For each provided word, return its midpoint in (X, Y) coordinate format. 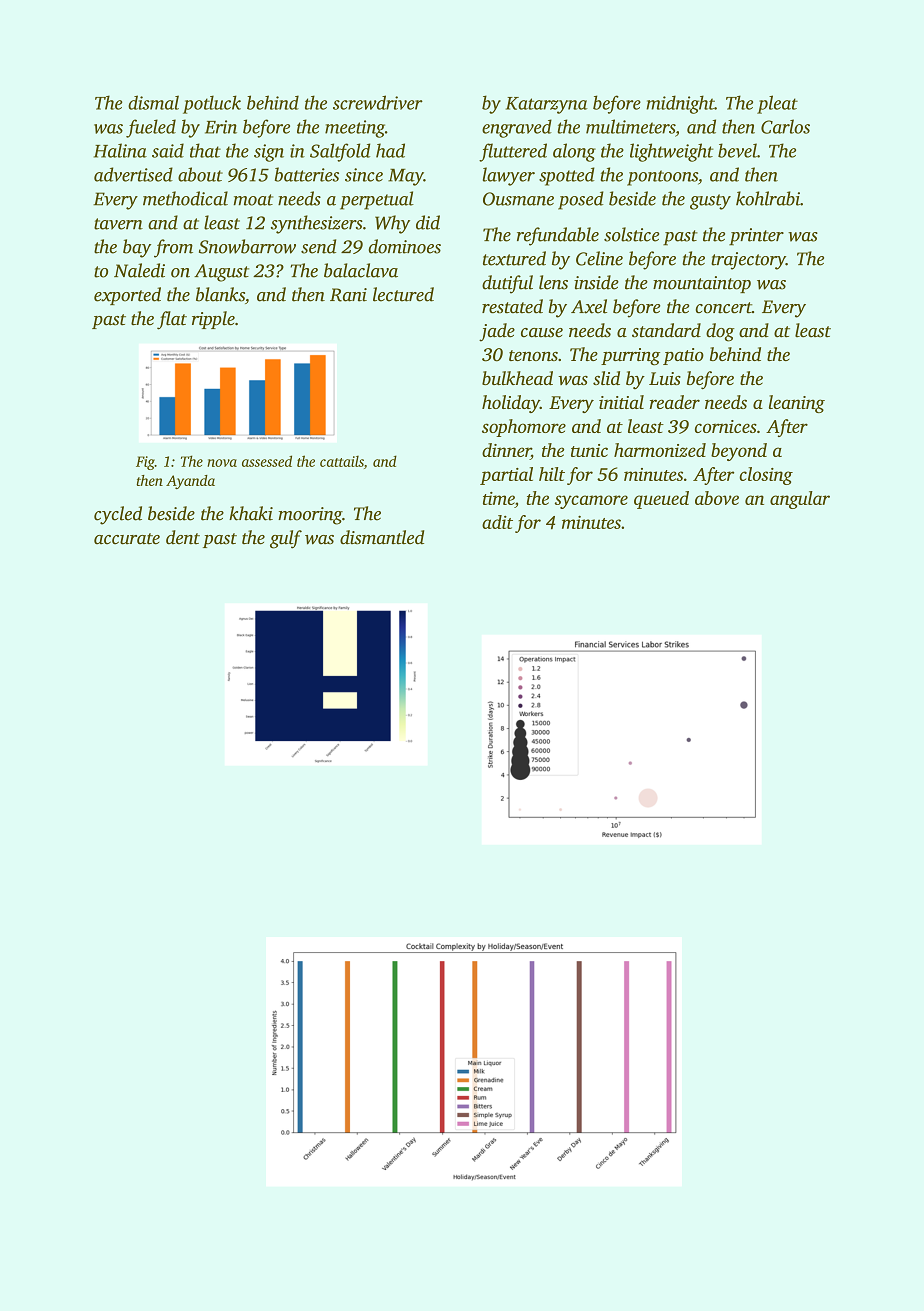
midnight (680, 104)
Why (392, 224)
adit (497, 522)
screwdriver (378, 102)
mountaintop (702, 284)
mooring (310, 516)
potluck (212, 104)
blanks (220, 294)
